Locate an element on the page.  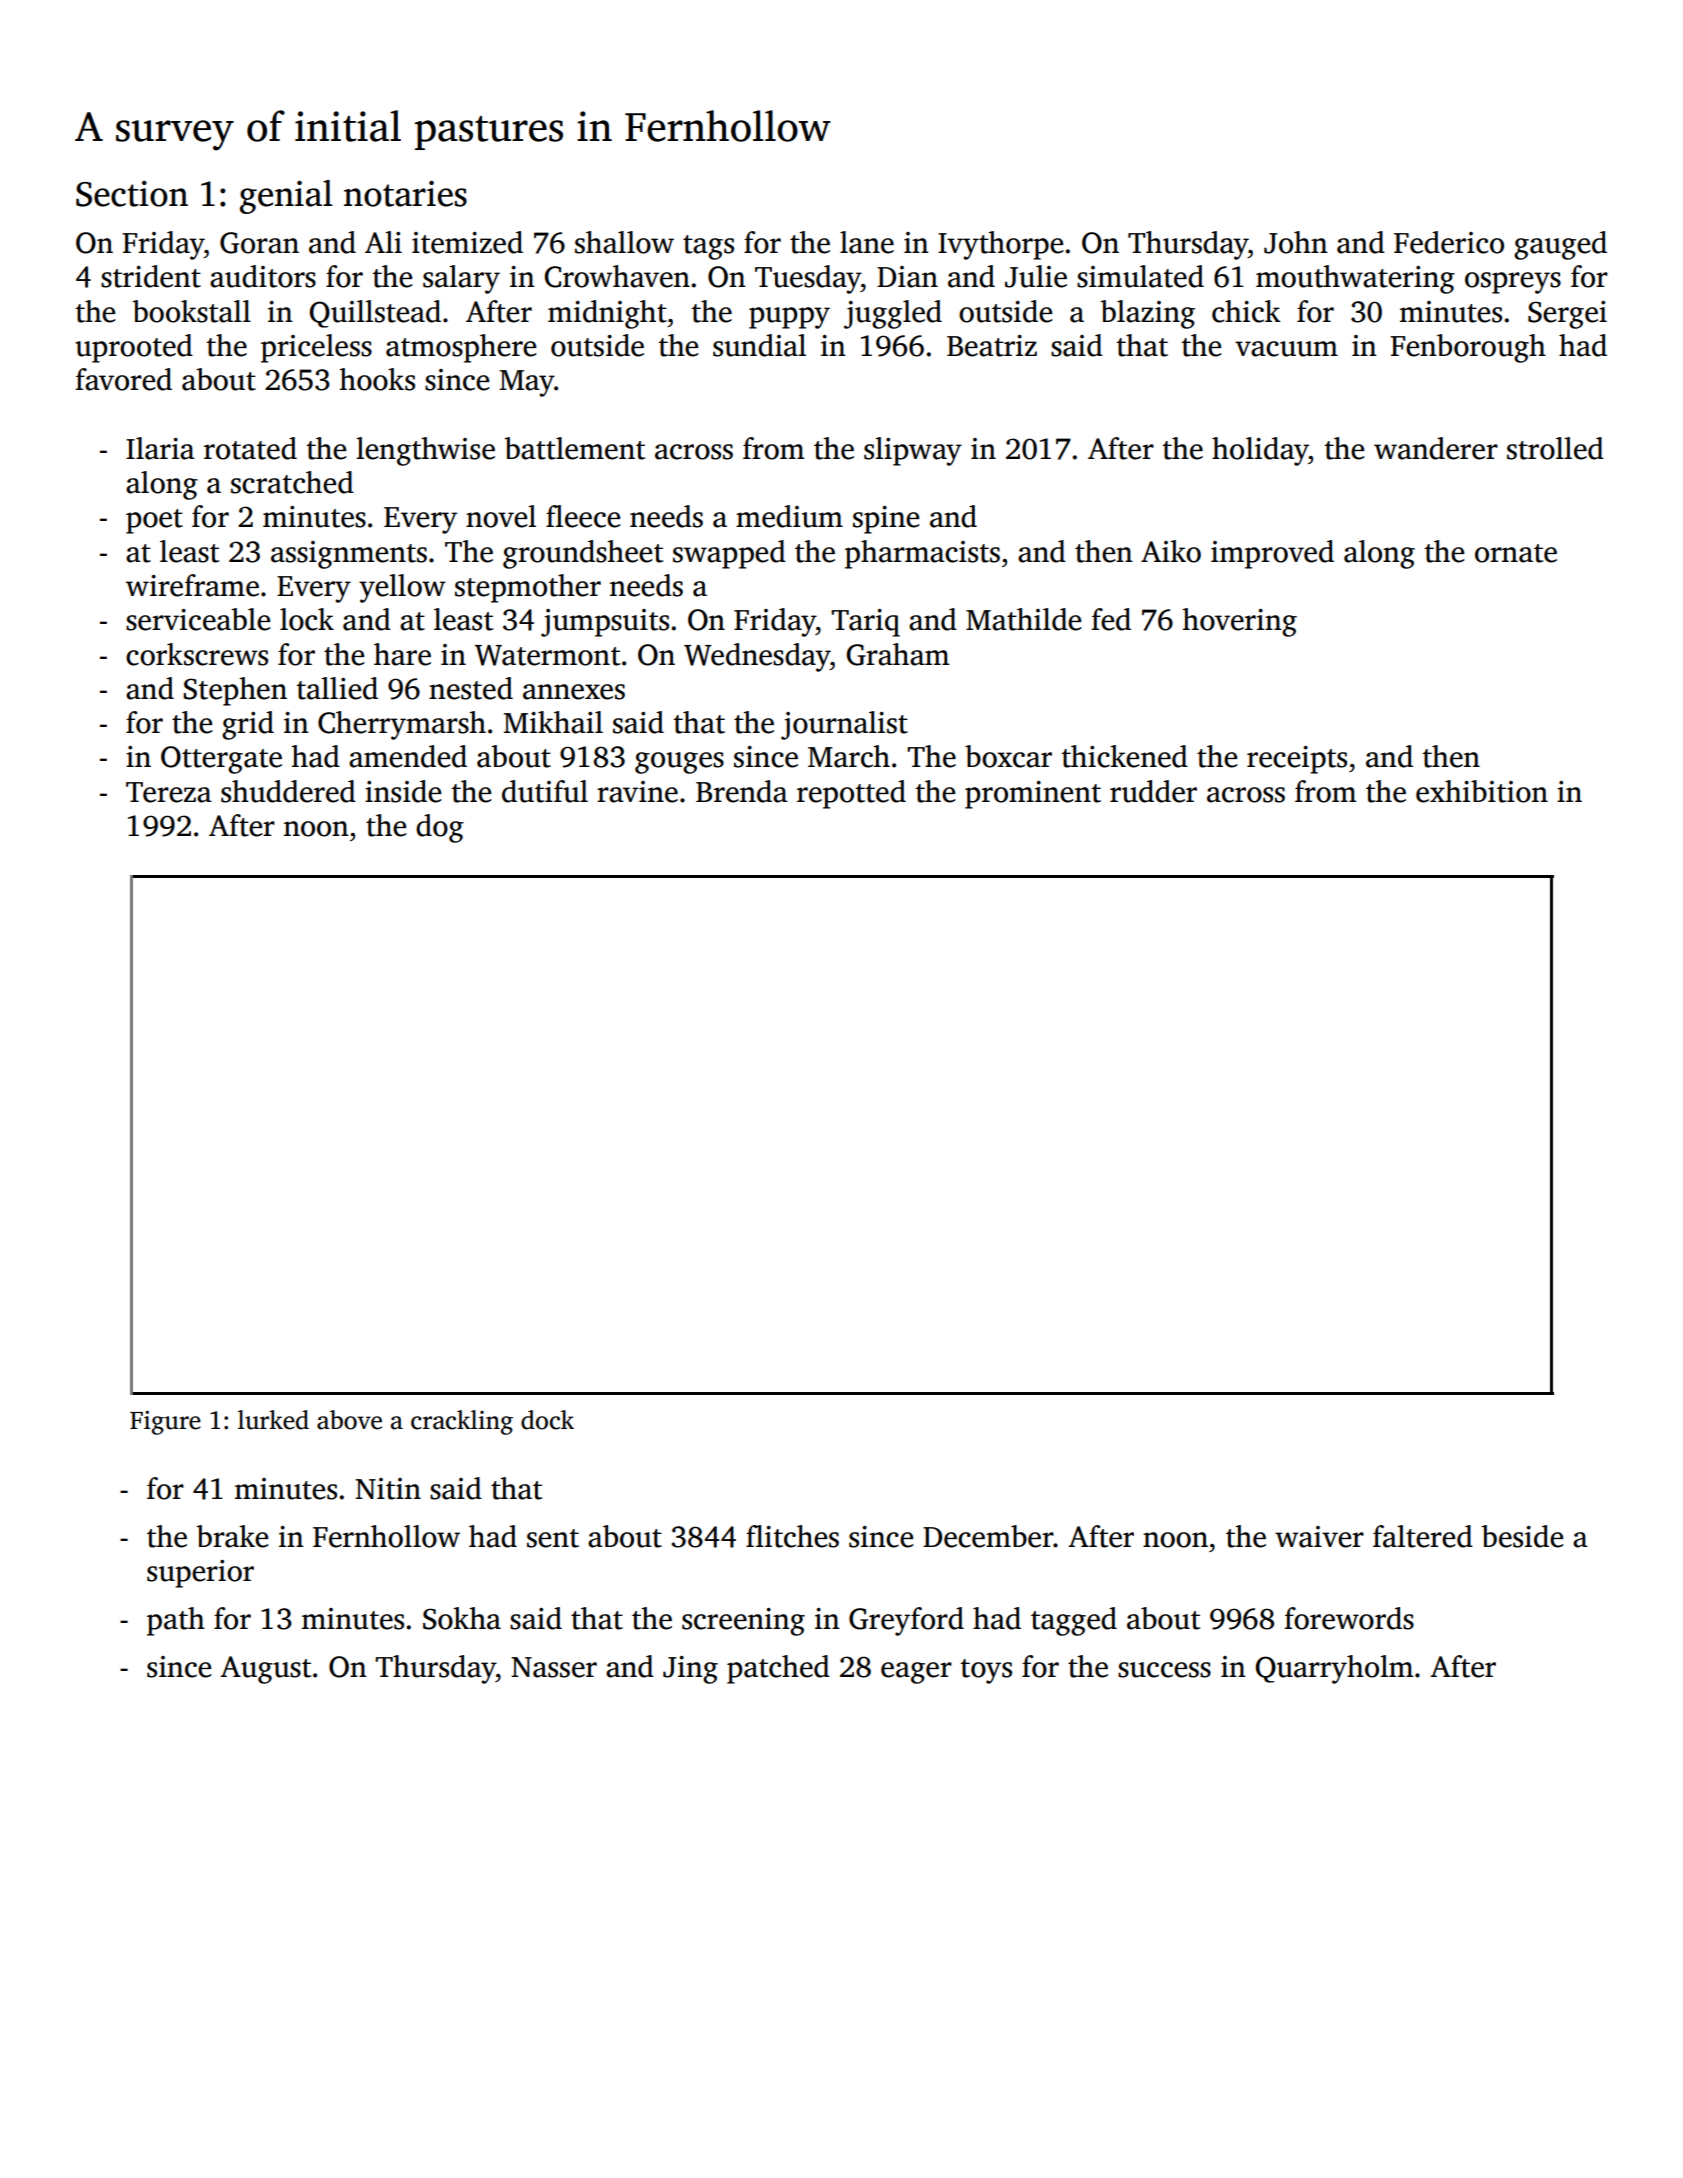
Jing is located at coordinates (690, 1670).
